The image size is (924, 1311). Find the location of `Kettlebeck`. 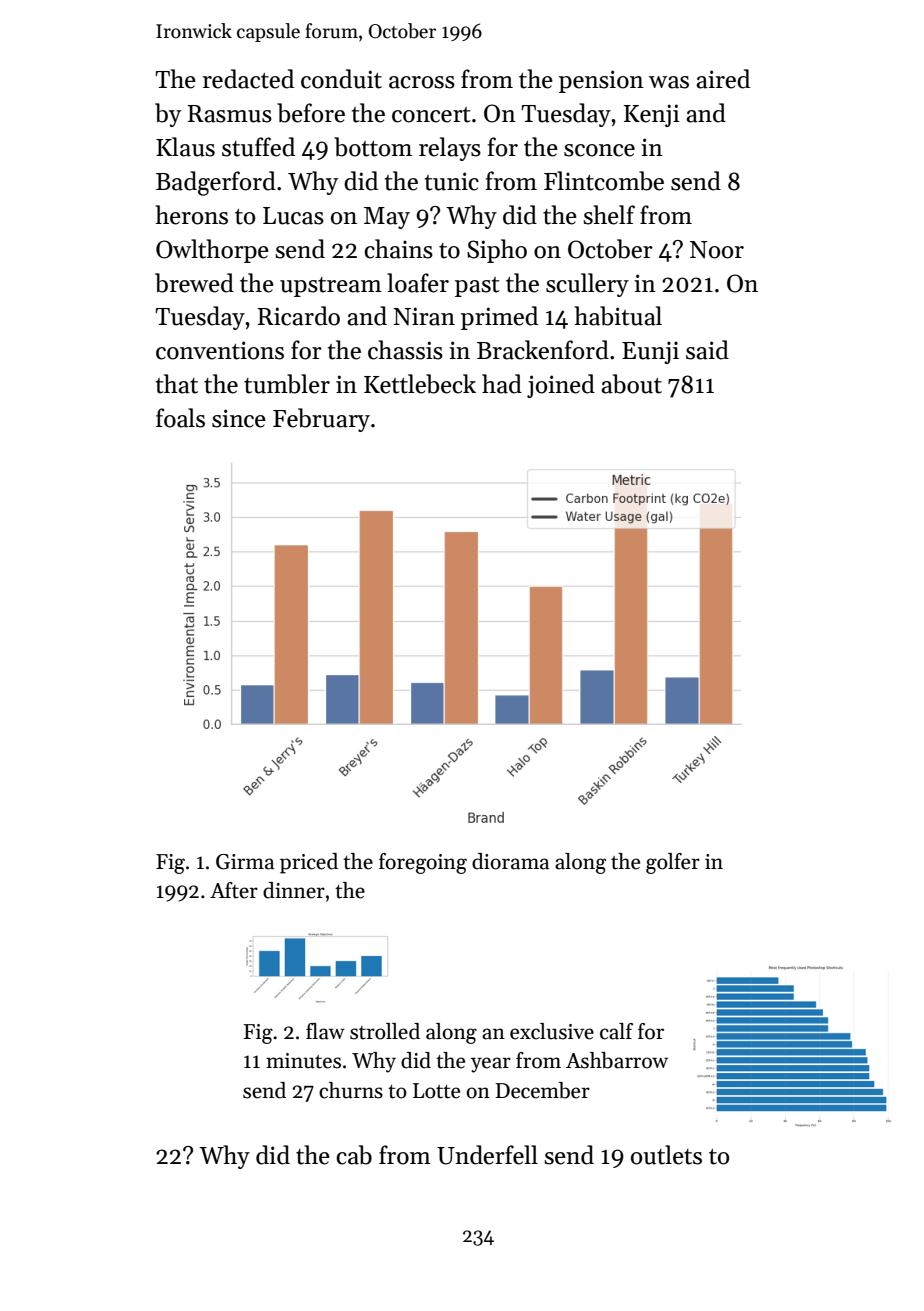

Kettlebeck is located at coordinates (420, 384).
